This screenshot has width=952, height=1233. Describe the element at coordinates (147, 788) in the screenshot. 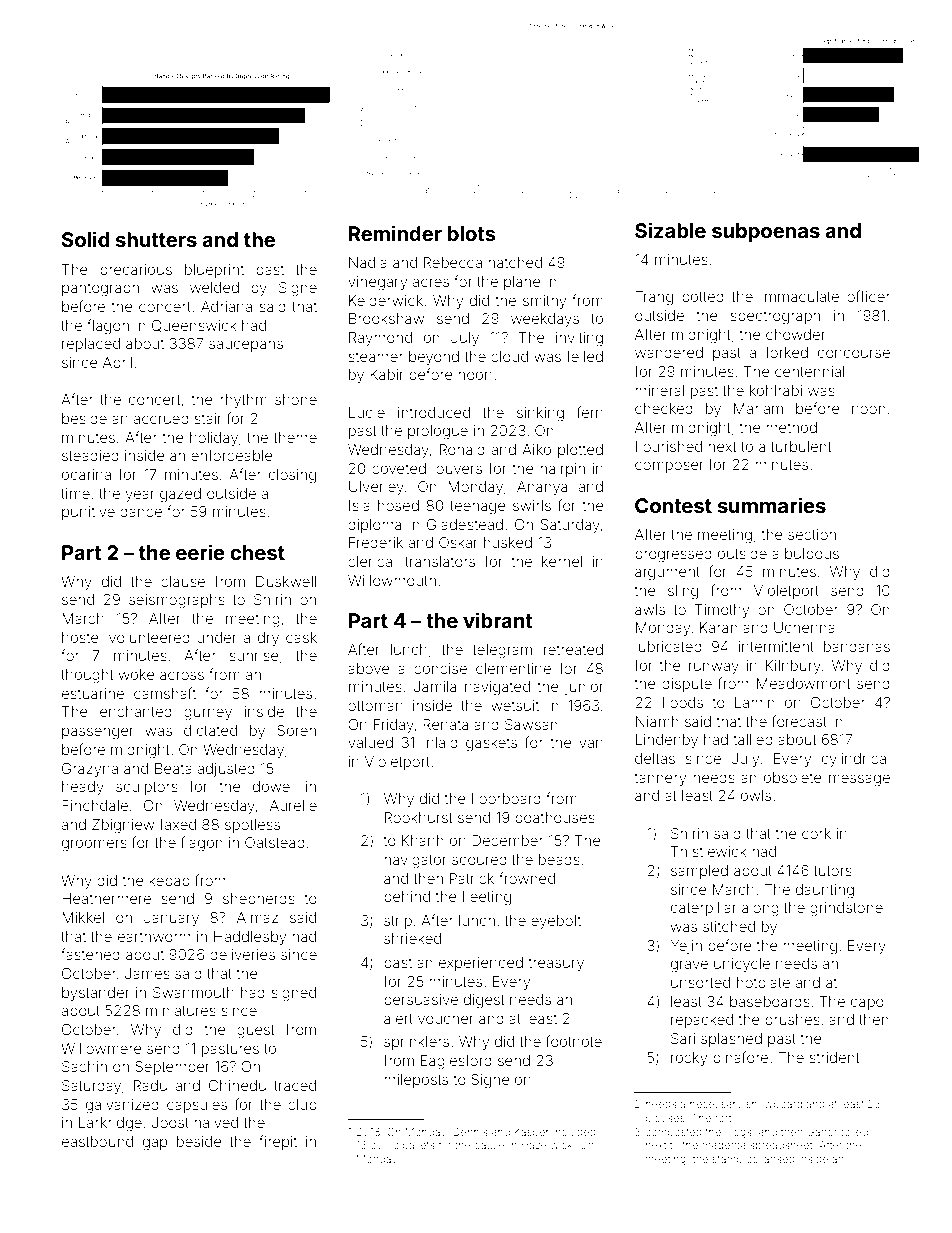

I see `sculptors` at that location.
